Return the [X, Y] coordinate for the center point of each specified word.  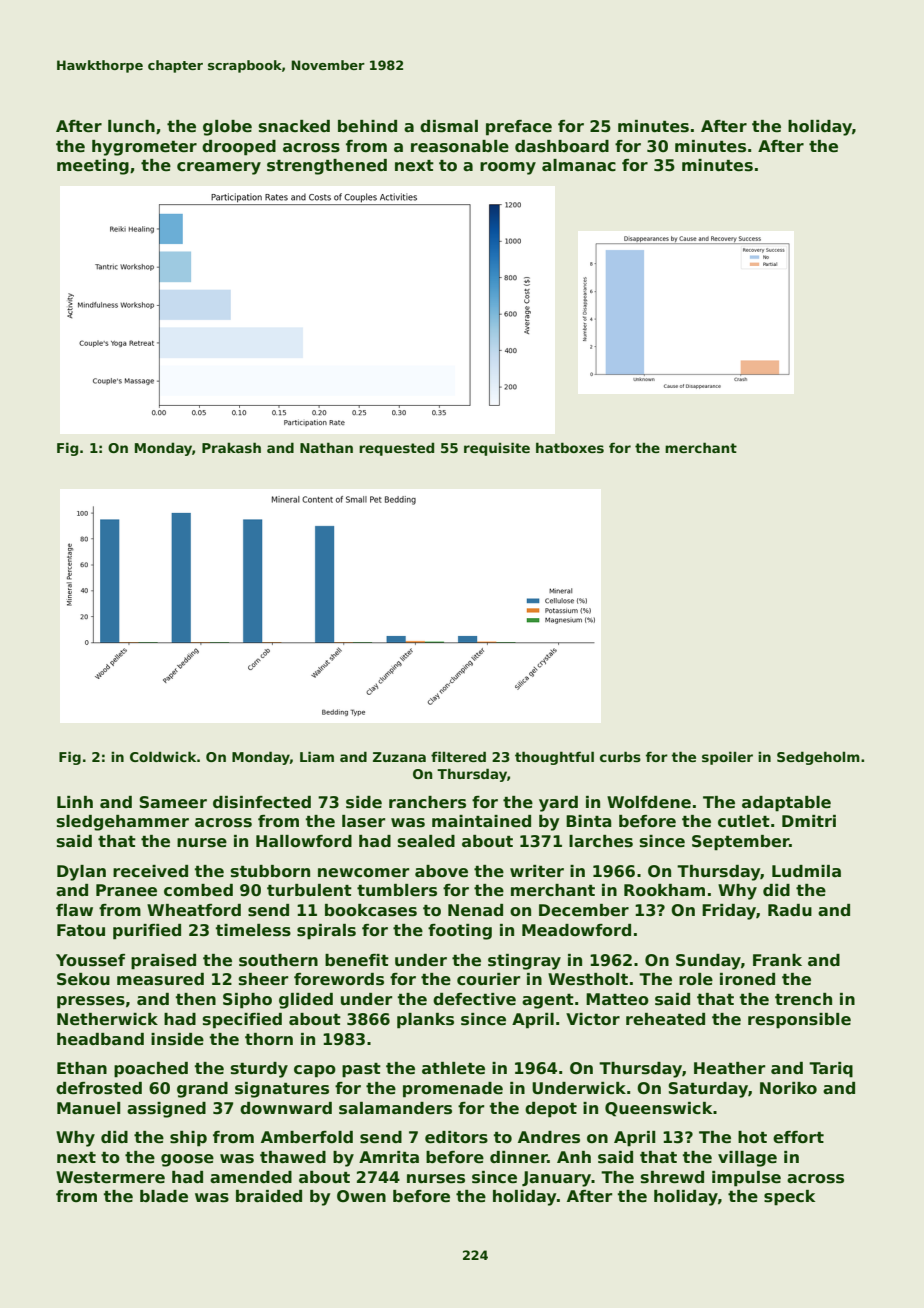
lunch [131, 126]
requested [396, 449]
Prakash [231, 447]
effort [798, 1137]
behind [367, 126]
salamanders [395, 1108]
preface [519, 128]
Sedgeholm [818, 758]
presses [91, 1002]
